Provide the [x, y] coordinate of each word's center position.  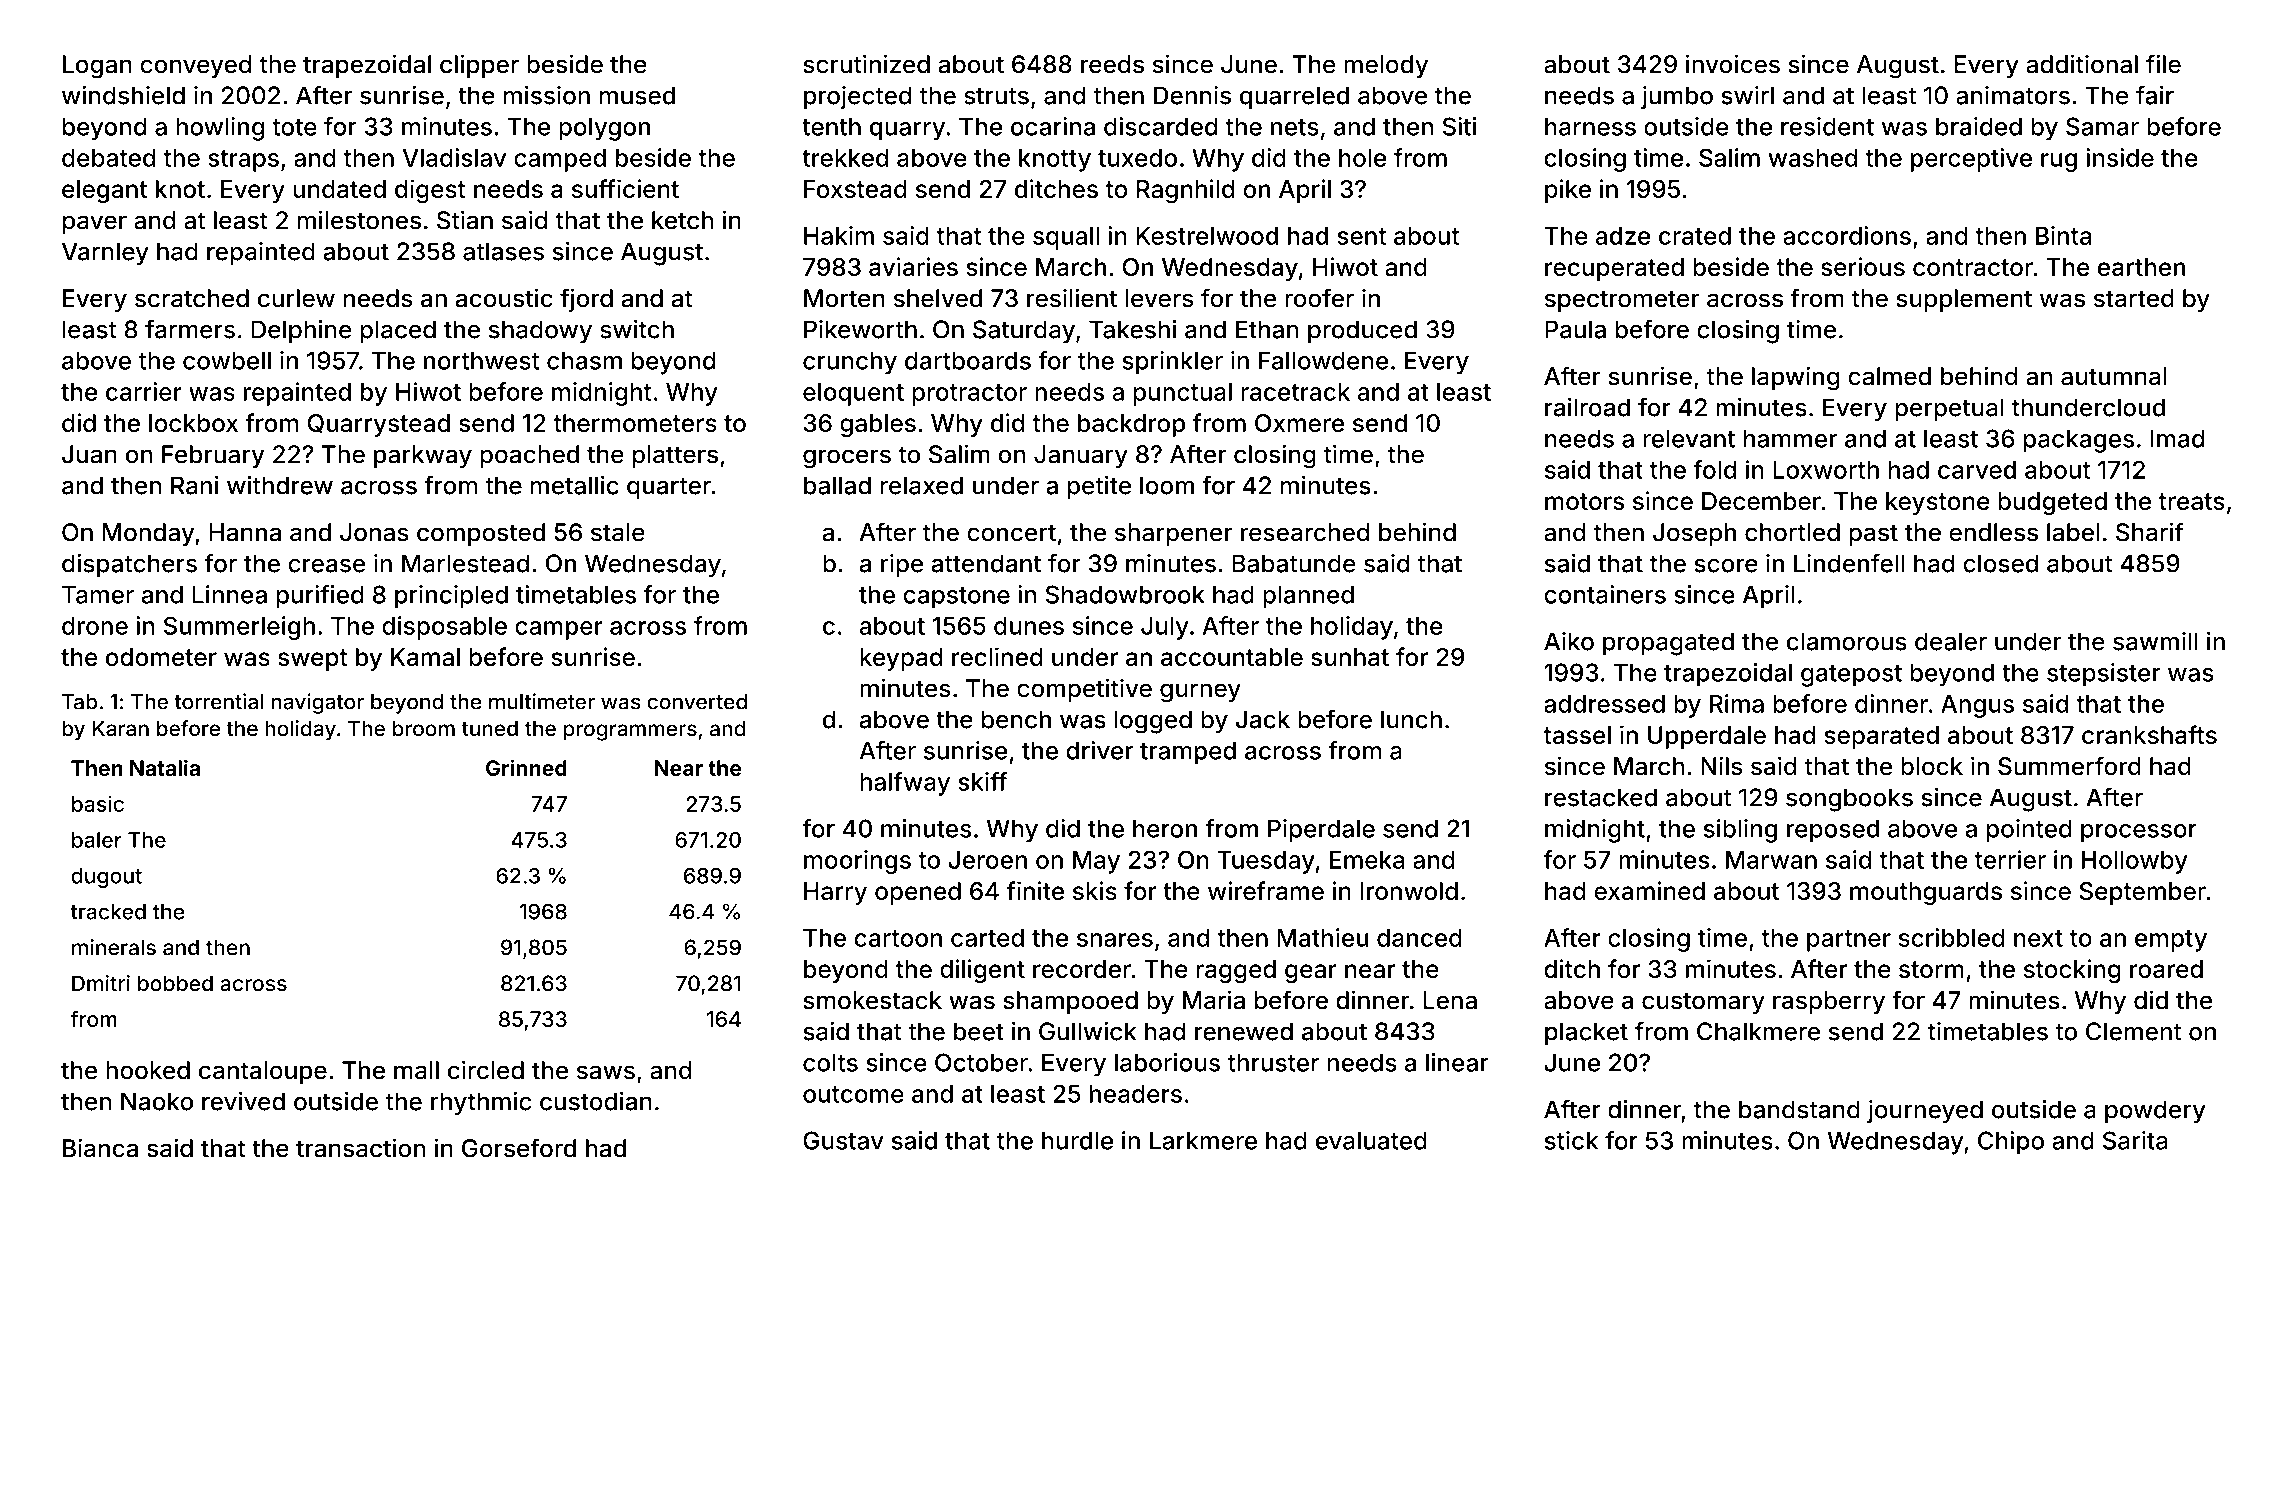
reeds [1112, 64]
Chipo [2011, 1143]
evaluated [1371, 1140]
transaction [360, 1148]
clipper [479, 66]
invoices [1733, 64]
